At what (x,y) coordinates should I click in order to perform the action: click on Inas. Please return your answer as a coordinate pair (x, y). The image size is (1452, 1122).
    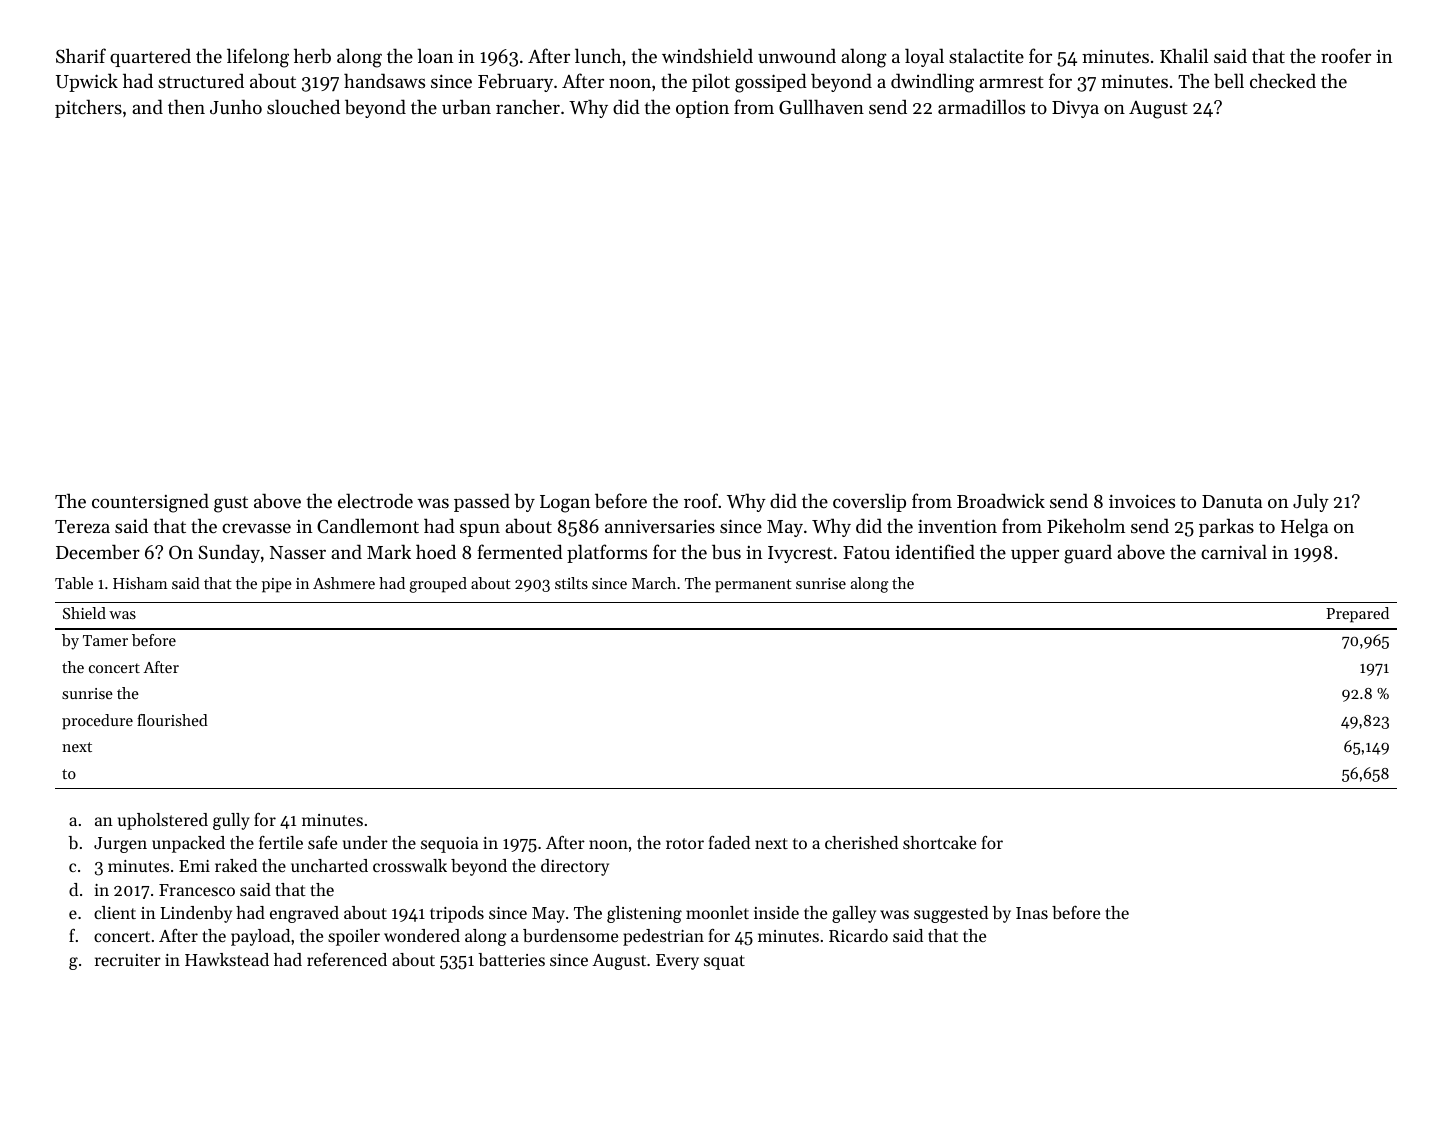
    Looking at the image, I should click on (1032, 913).
